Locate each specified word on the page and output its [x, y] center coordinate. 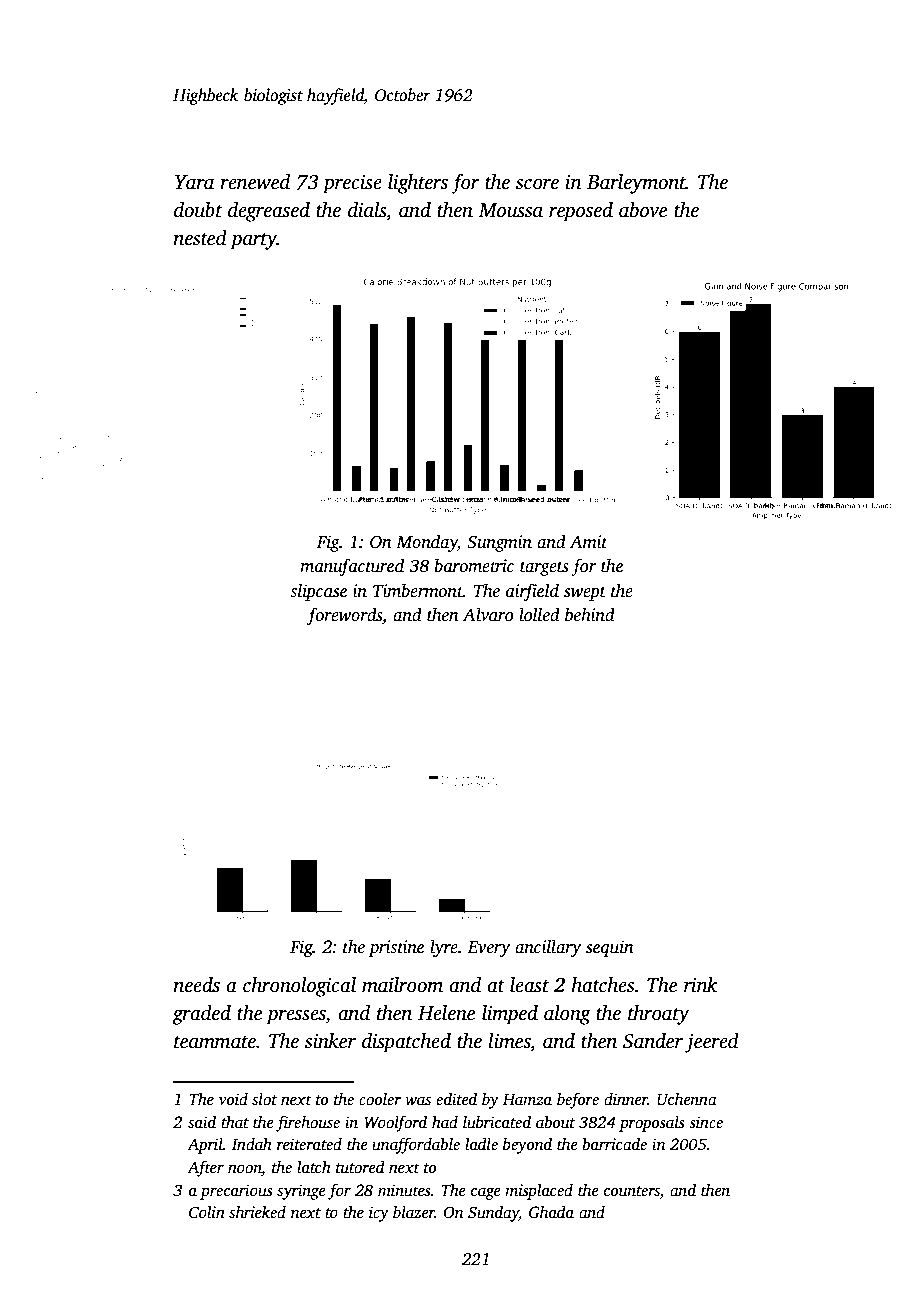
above [643, 210]
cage [486, 1194]
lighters [418, 184]
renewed [255, 182]
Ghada [551, 1212]
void [233, 1099]
